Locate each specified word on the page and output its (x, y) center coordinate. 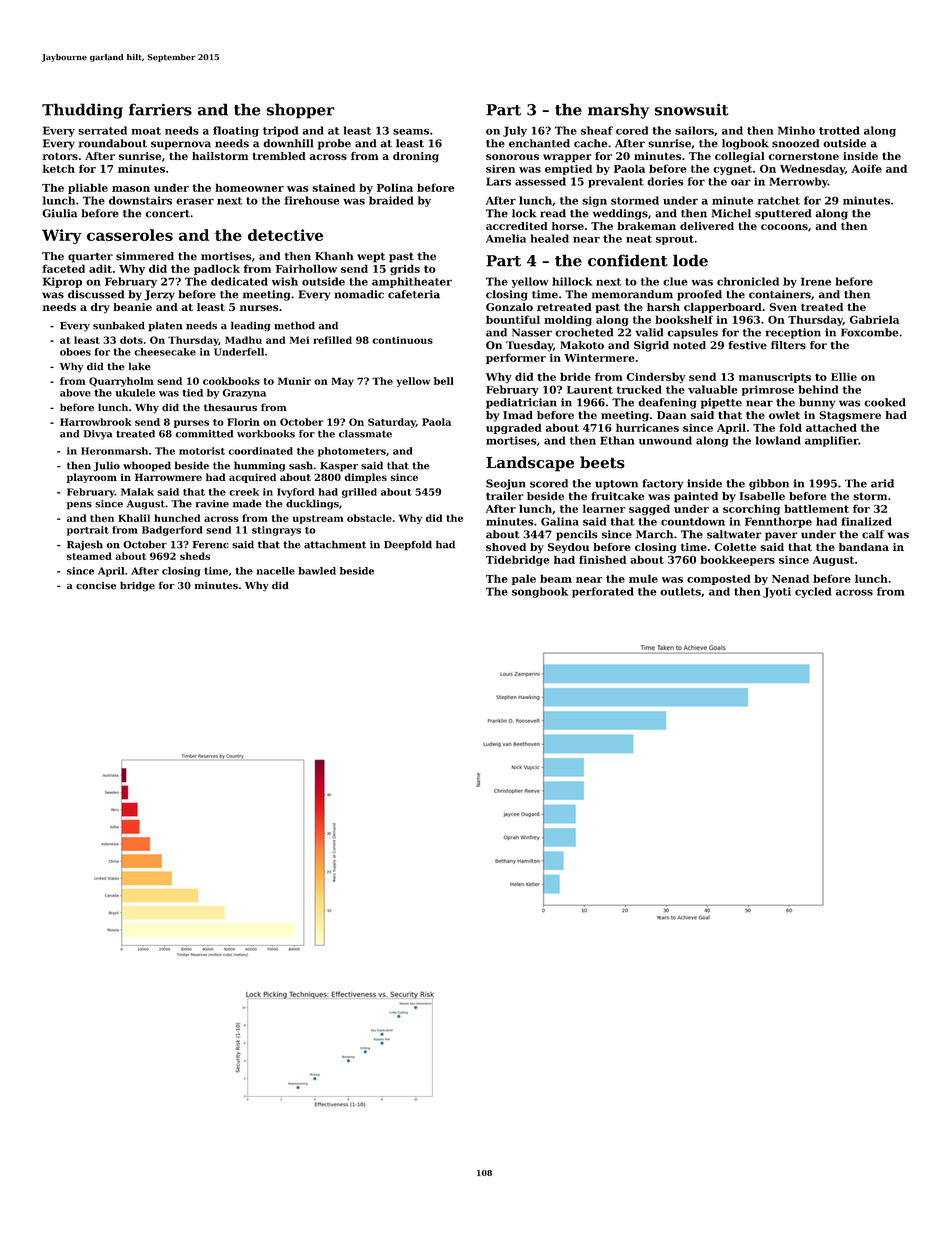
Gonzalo (509, 307)
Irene (816, 281)
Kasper (339, 467)
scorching (751, 509)
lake (139, 366)
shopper (301, 111)
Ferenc (211, 545)
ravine (212, 504)
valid (649, 332)
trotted (839, 130)
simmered (145, 256)
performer (516, 358)
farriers (160, 109)
